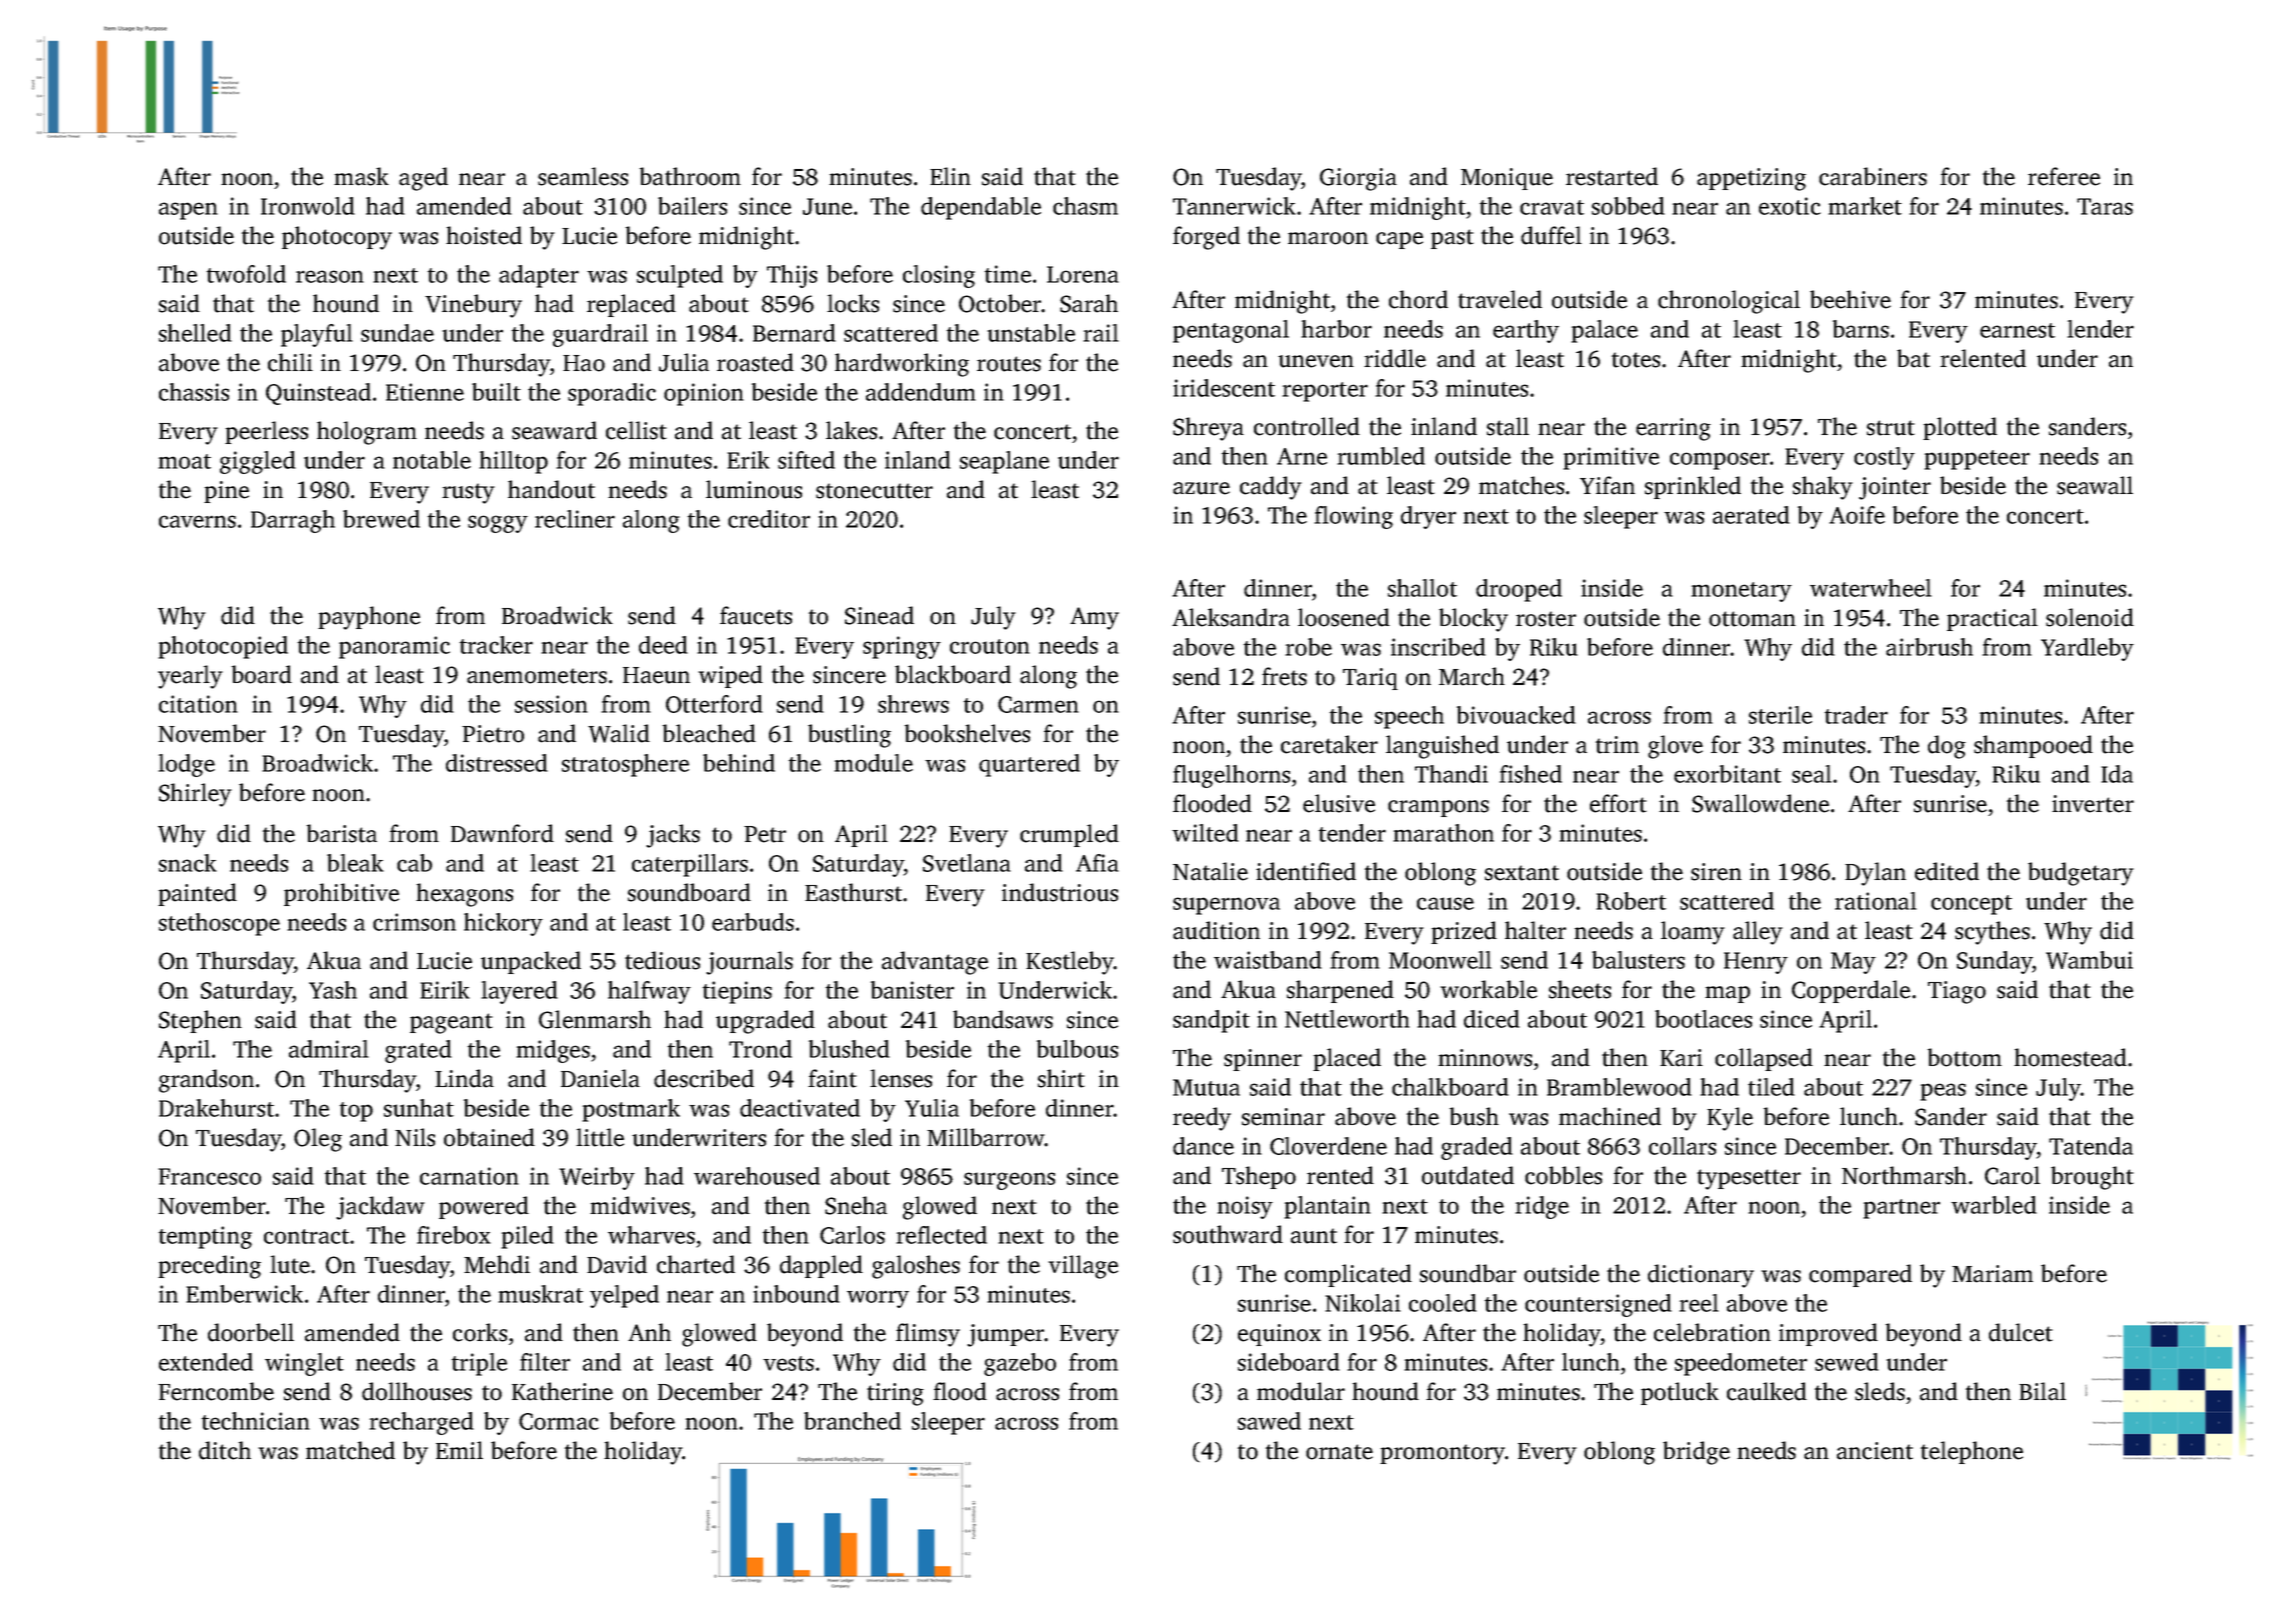 The height and width of the image is (1620, 2292). What do you see at coordinates (216, 1391) in the image?
I see `Ferncombe` at bounding box center [216, 1391].
